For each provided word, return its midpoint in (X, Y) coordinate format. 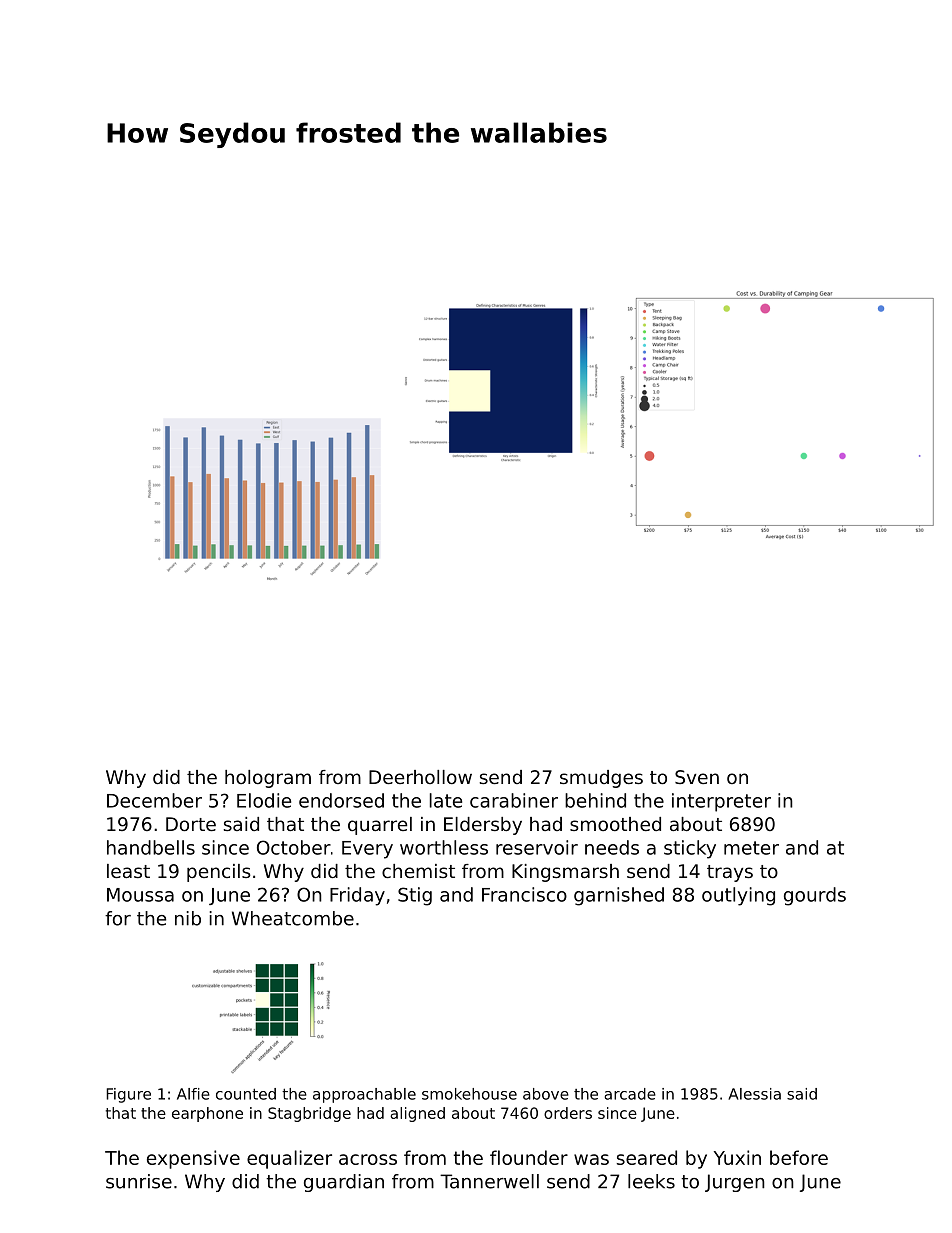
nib (188, 918)
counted (246, 1094)
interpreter (721, 802)
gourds (815, 896)
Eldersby (483, 826)
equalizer (289, 1159)
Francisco (524, 894)
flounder (529, 1157)
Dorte (191, 824)
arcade (630, 1094)
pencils (219, 873)
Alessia (754, 1094)
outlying (738, 896)
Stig (415, 896)
